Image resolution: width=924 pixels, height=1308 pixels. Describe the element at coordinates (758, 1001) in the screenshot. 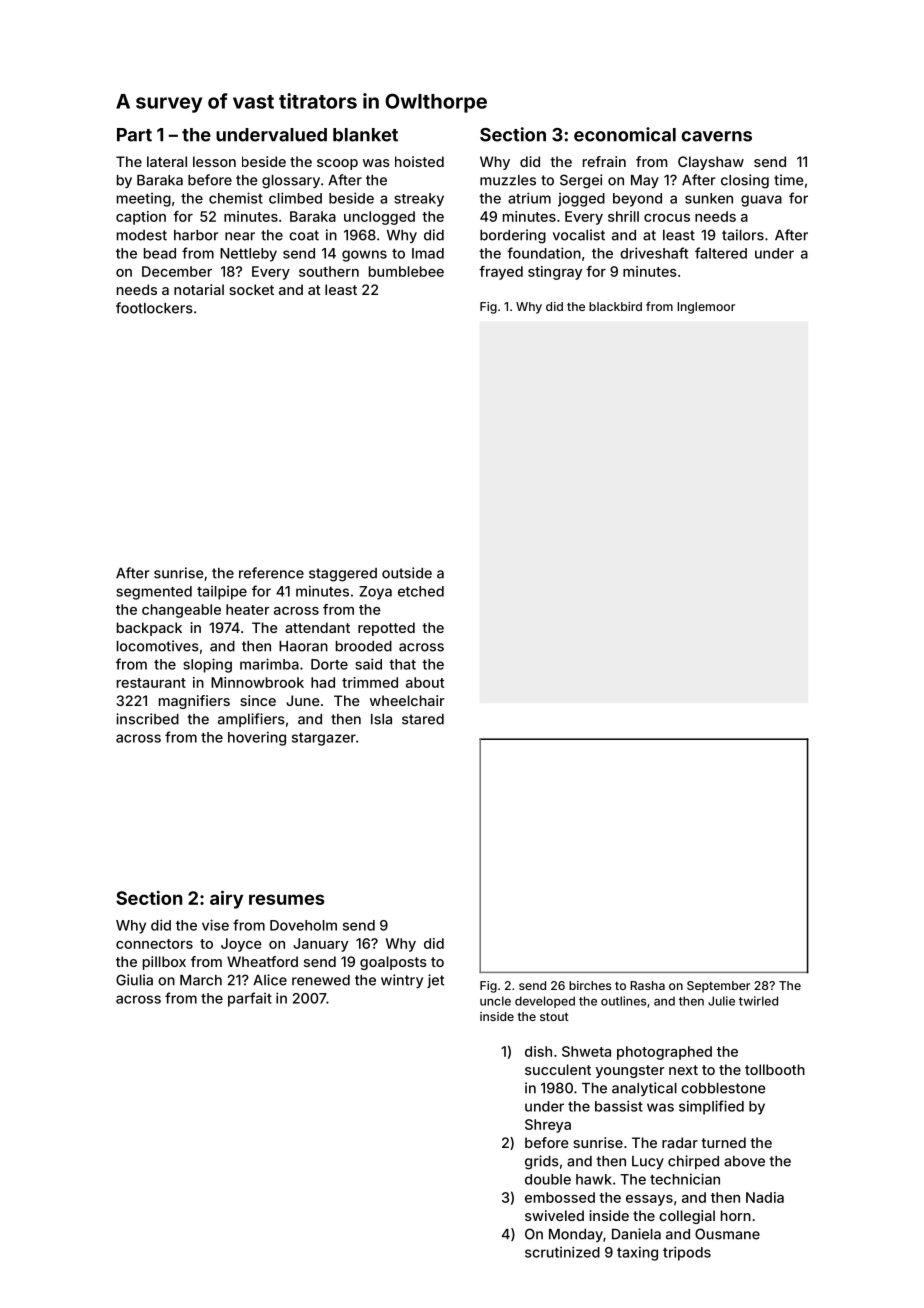

I see `twirled` at that location.
